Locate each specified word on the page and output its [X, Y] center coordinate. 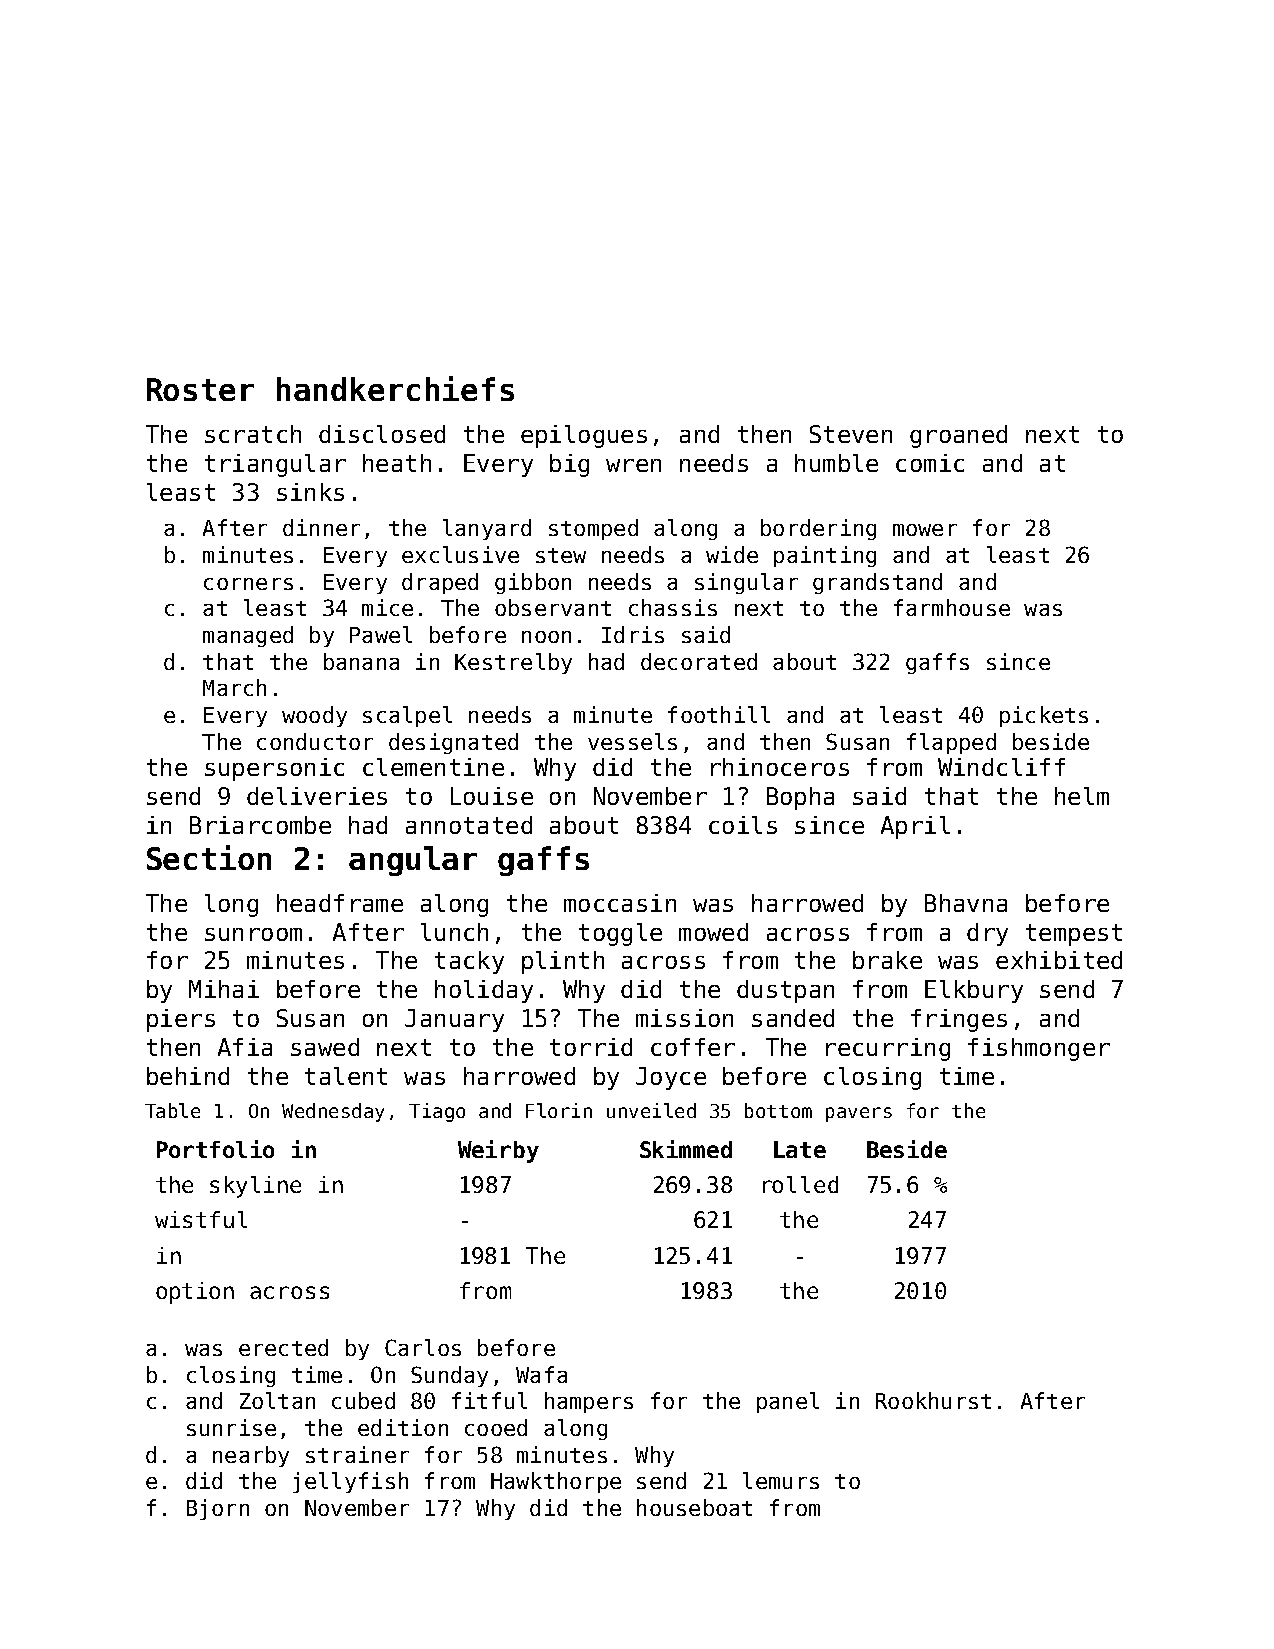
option [195, 1293]
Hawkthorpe [556, 1482]
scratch [253, 434]
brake [887, 960]
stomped [593, 529]
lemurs [781, 1480]
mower [925, 530]
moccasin [620, 903]
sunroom [253, 934]
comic [930, 463]
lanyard [487, 529]
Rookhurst [933, 1400]
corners [248, 584]
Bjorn [218, 1509]
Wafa [541, 1374]
